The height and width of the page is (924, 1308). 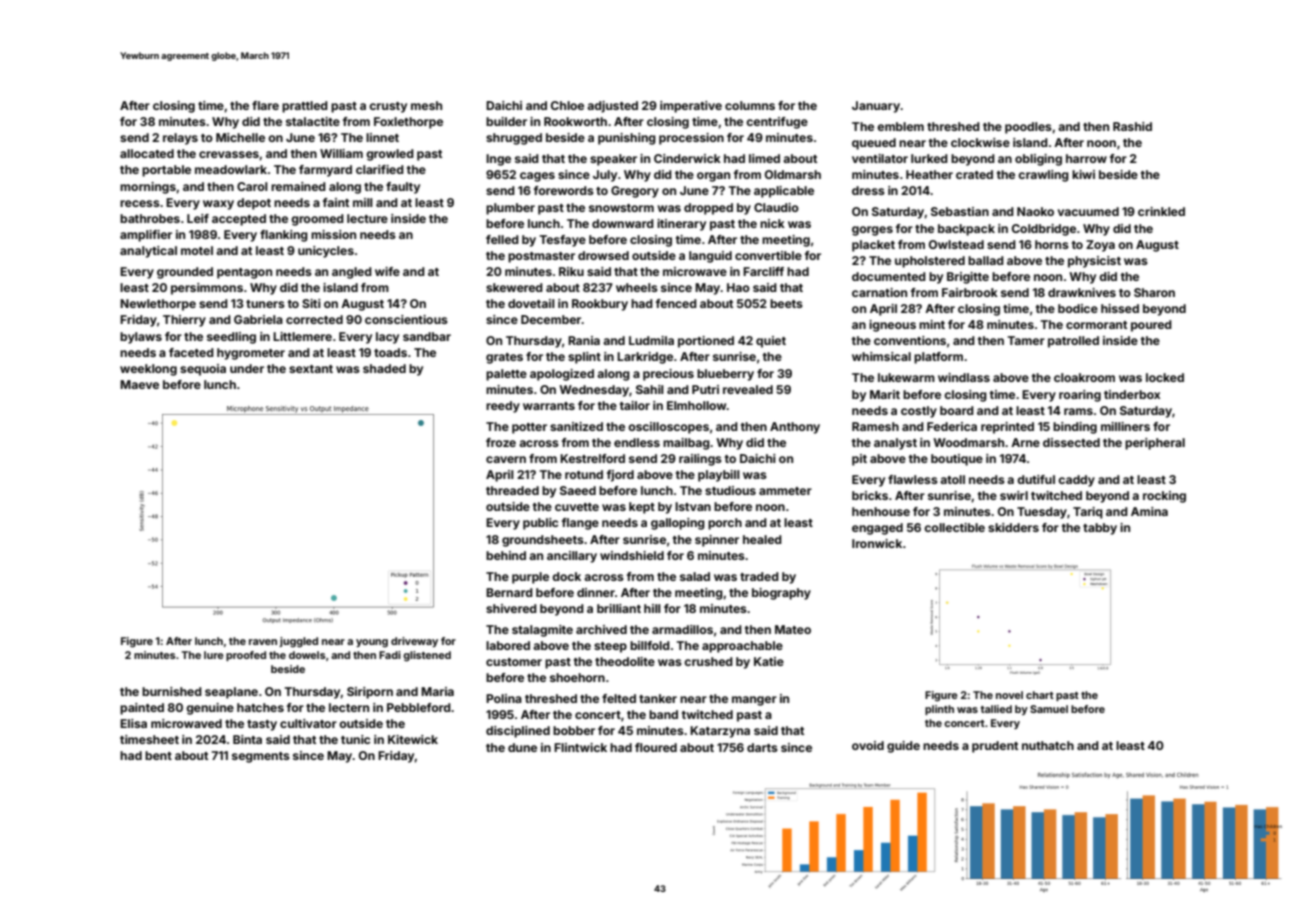 I want to click on Rashid, so click(x=1132, y=126).
